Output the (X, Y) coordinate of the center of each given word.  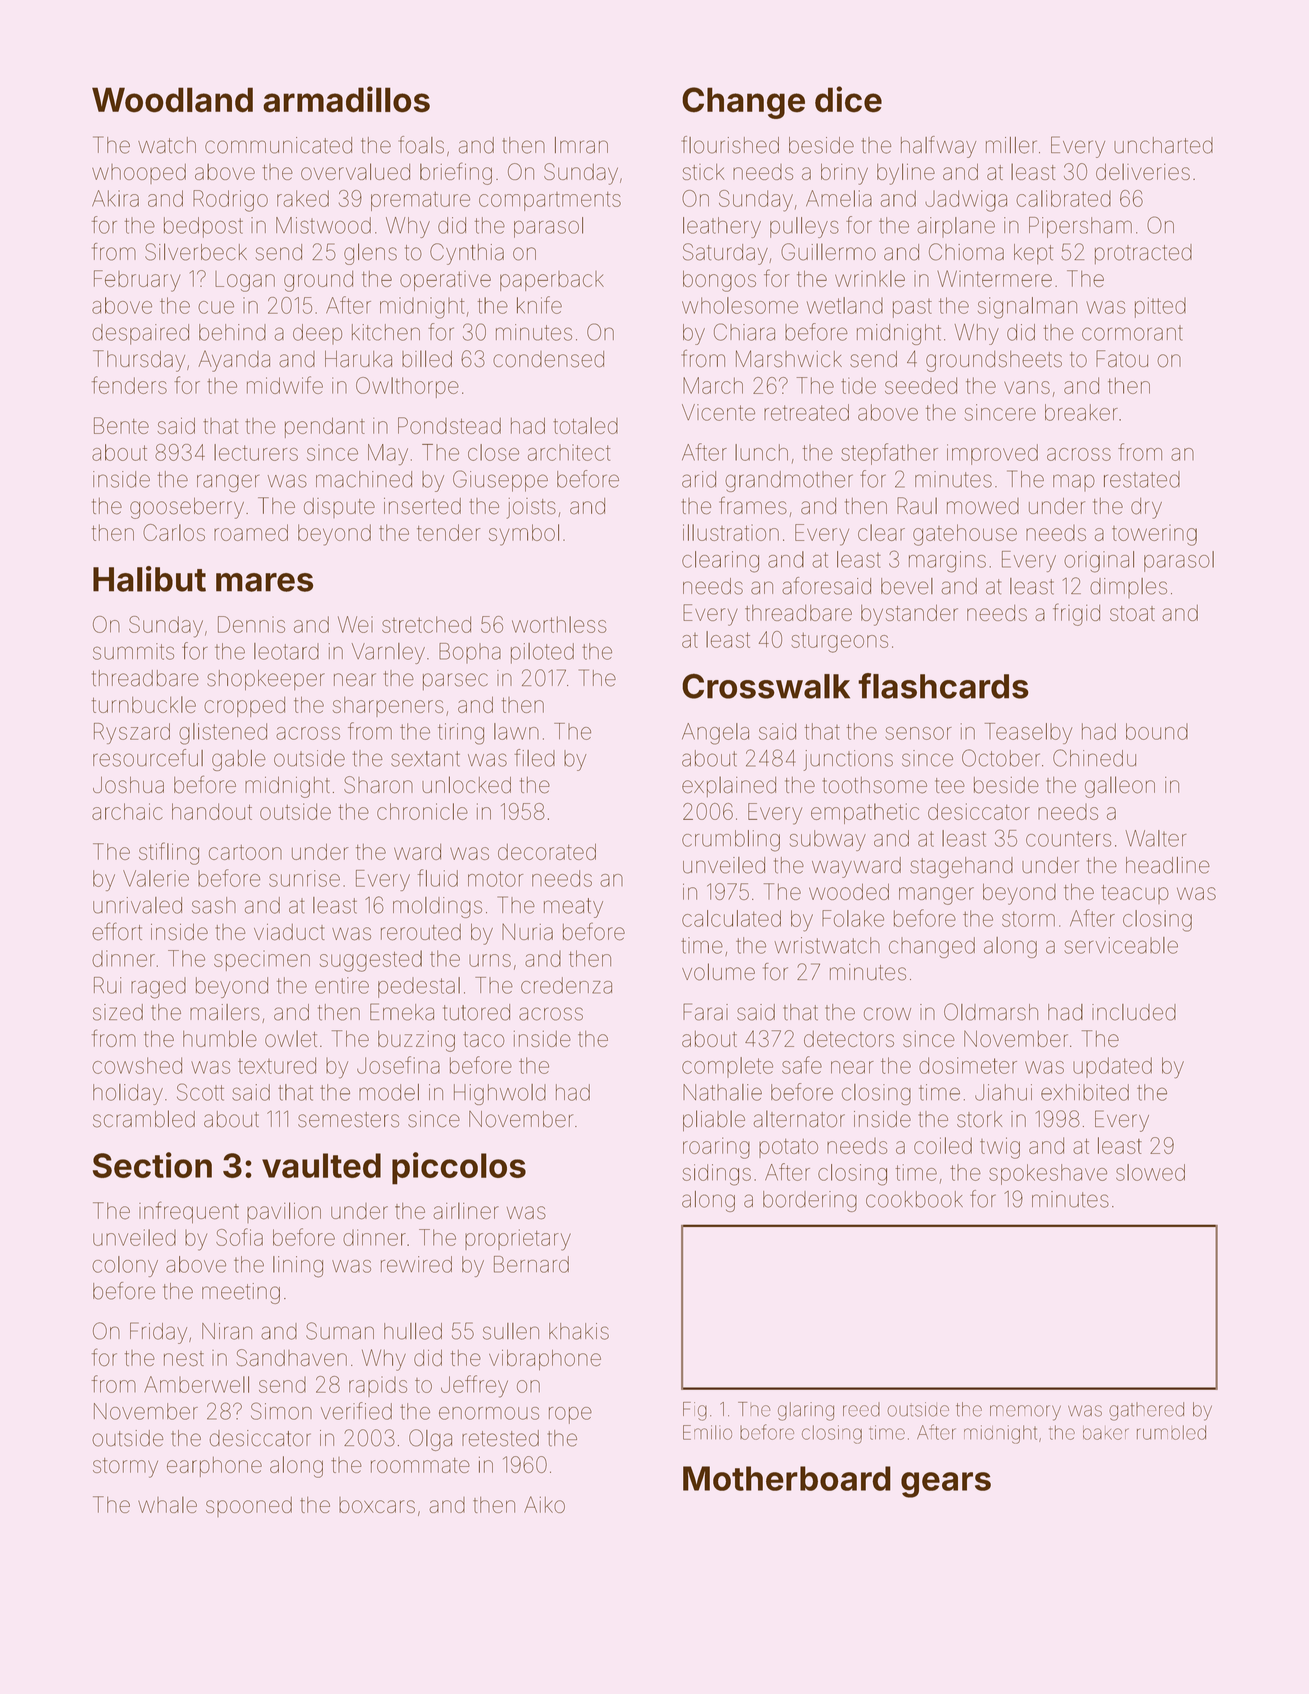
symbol (524, 535)
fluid (438, 878)
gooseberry (187, 508)
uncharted (1163, 145)
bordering (810, 1201)
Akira (115, 198)
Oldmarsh (991, 1012)
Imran (581, 145)
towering (1154, 535)
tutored (476, 1012)
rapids (378, 1386)
